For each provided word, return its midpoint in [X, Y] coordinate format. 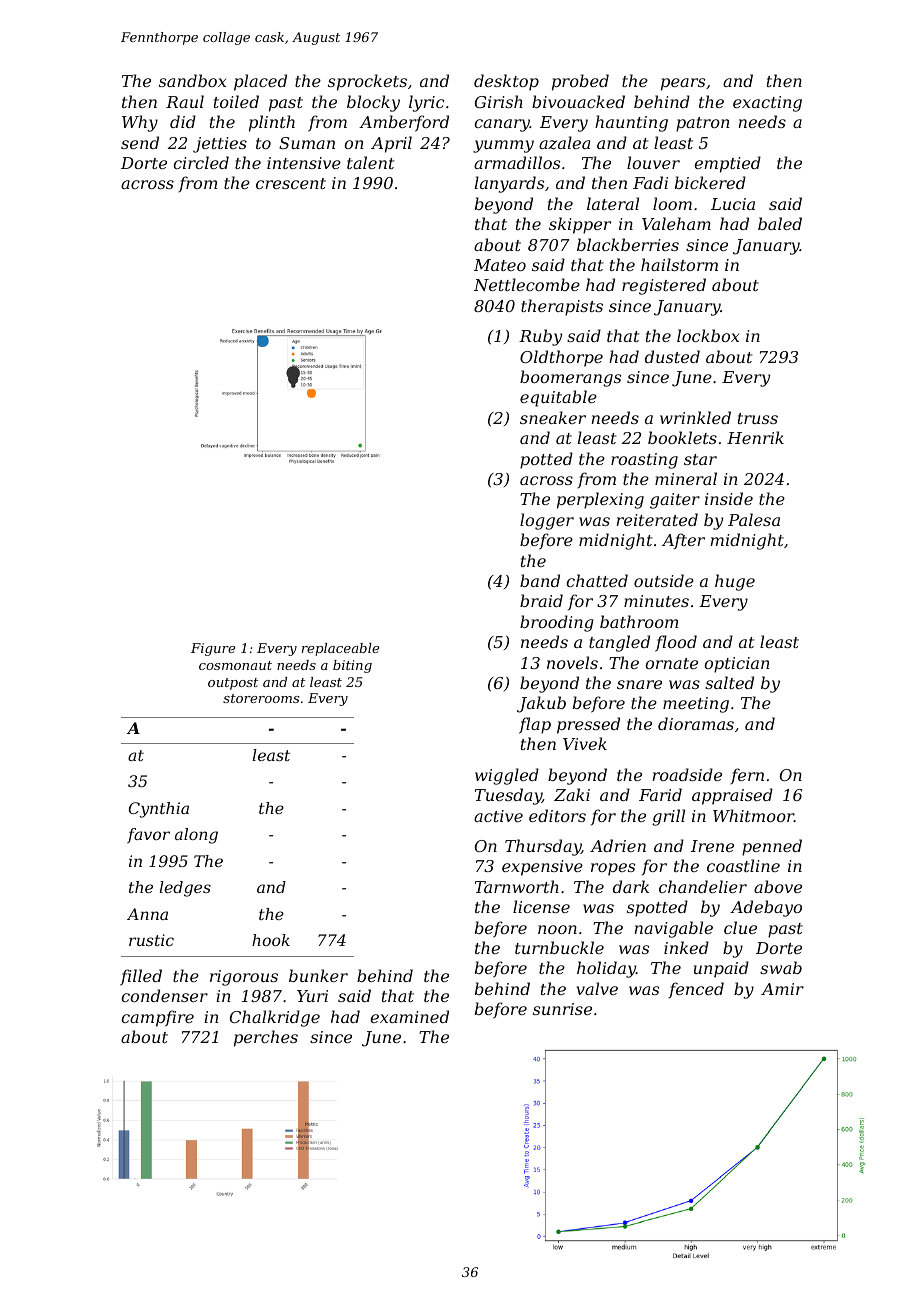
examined [409, 1016]
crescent [291, 183]
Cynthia [159, 810]
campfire [157, 1018]
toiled [236, 101]
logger [547, 521]
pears [683, 84]
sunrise [562, 1009]
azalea [564, 143]
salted [729, 682]
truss [758, 418]
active [498, 816]
